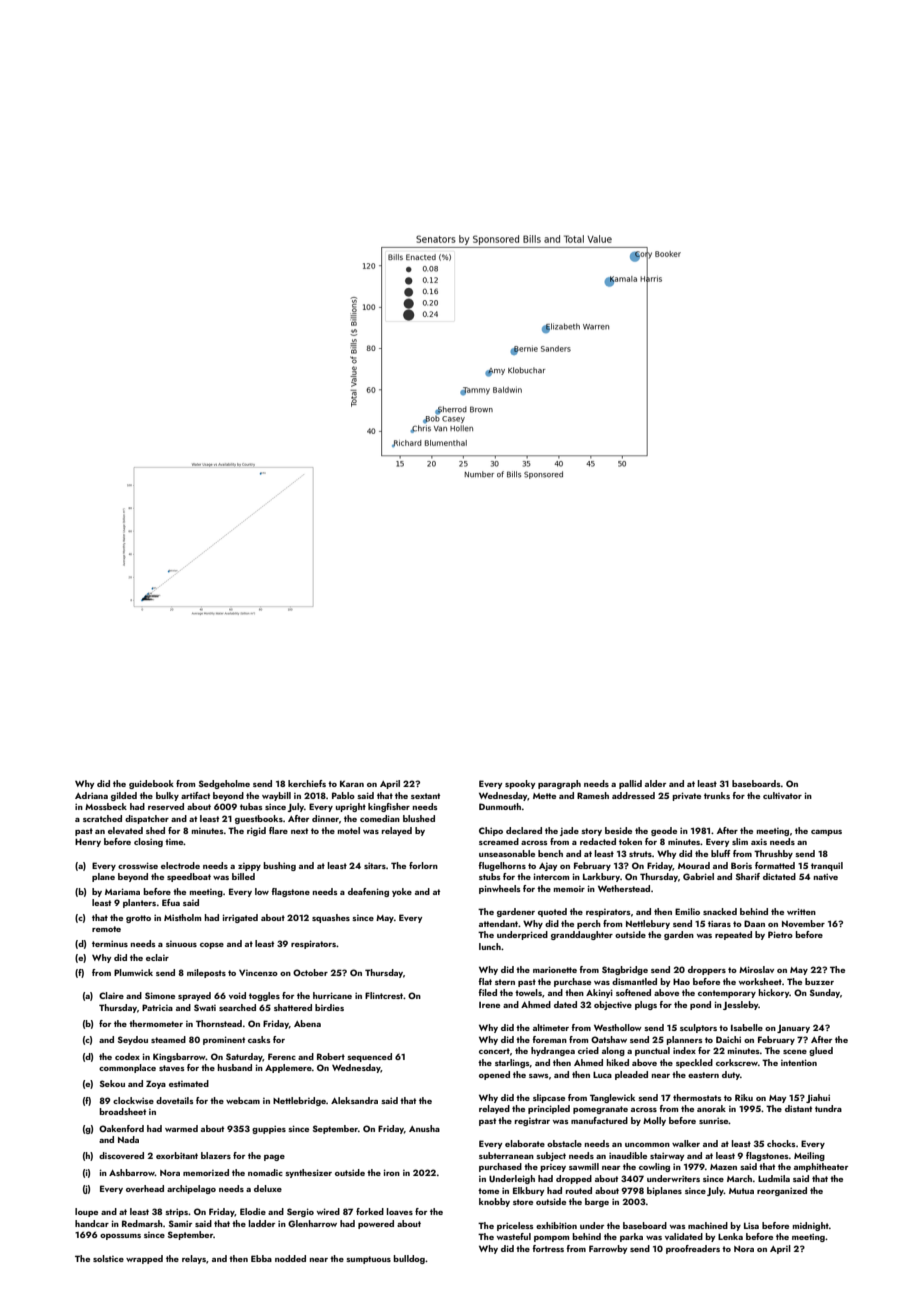 The width and height of the screenshot is (924, 1308). Describe the element at coordinates (760, 981) in the screenshot. I see `worksheet` at that location.
